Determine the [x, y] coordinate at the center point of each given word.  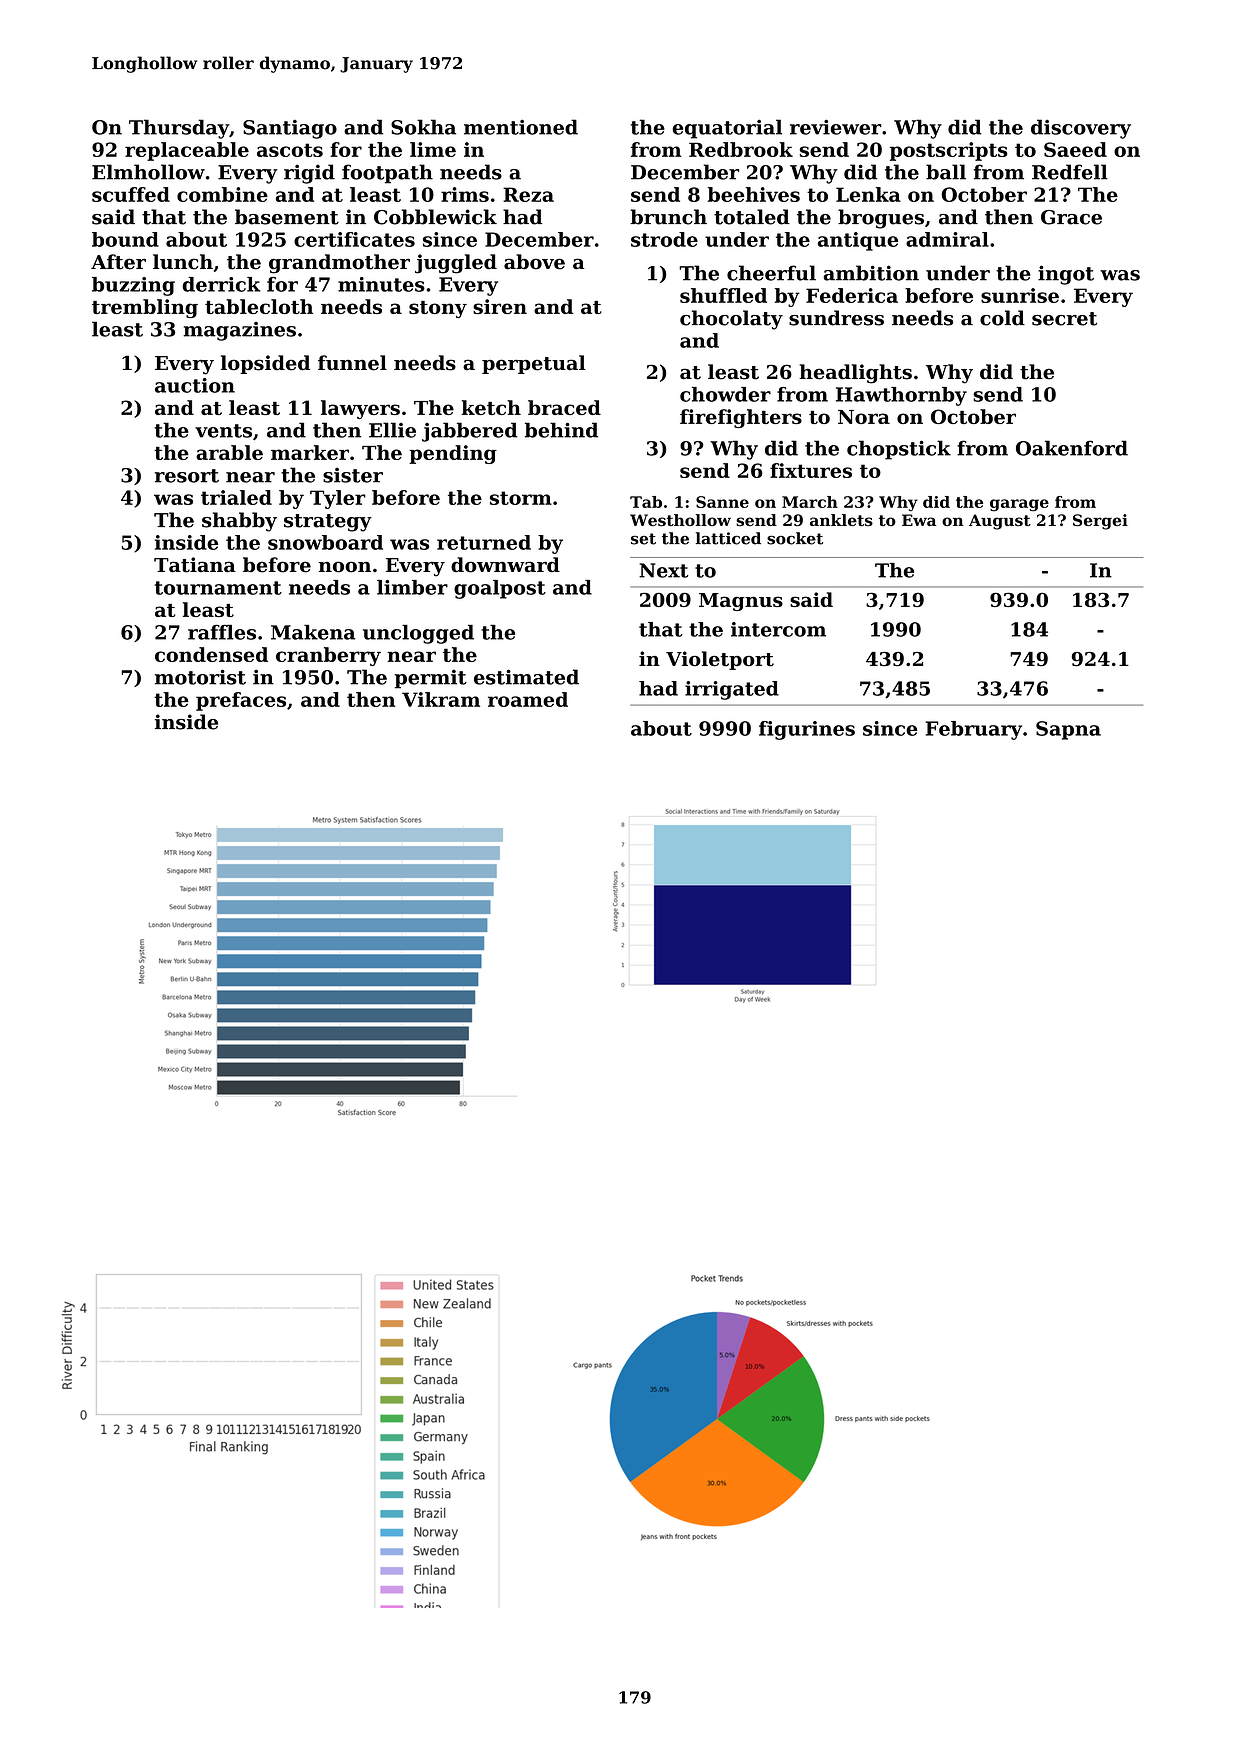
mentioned [521, 127]
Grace [1071, 217]
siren [500, 306]
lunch [183, 262]
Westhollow [680, 520]
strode [664, 239]
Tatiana [195, 565]
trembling [145, 308]
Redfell [1070, 172]
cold [1002, 318]
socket [795, 538]
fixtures [811, 470]
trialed [236, 497]
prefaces [241, 701]
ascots [290, 150]
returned [484, 542]
